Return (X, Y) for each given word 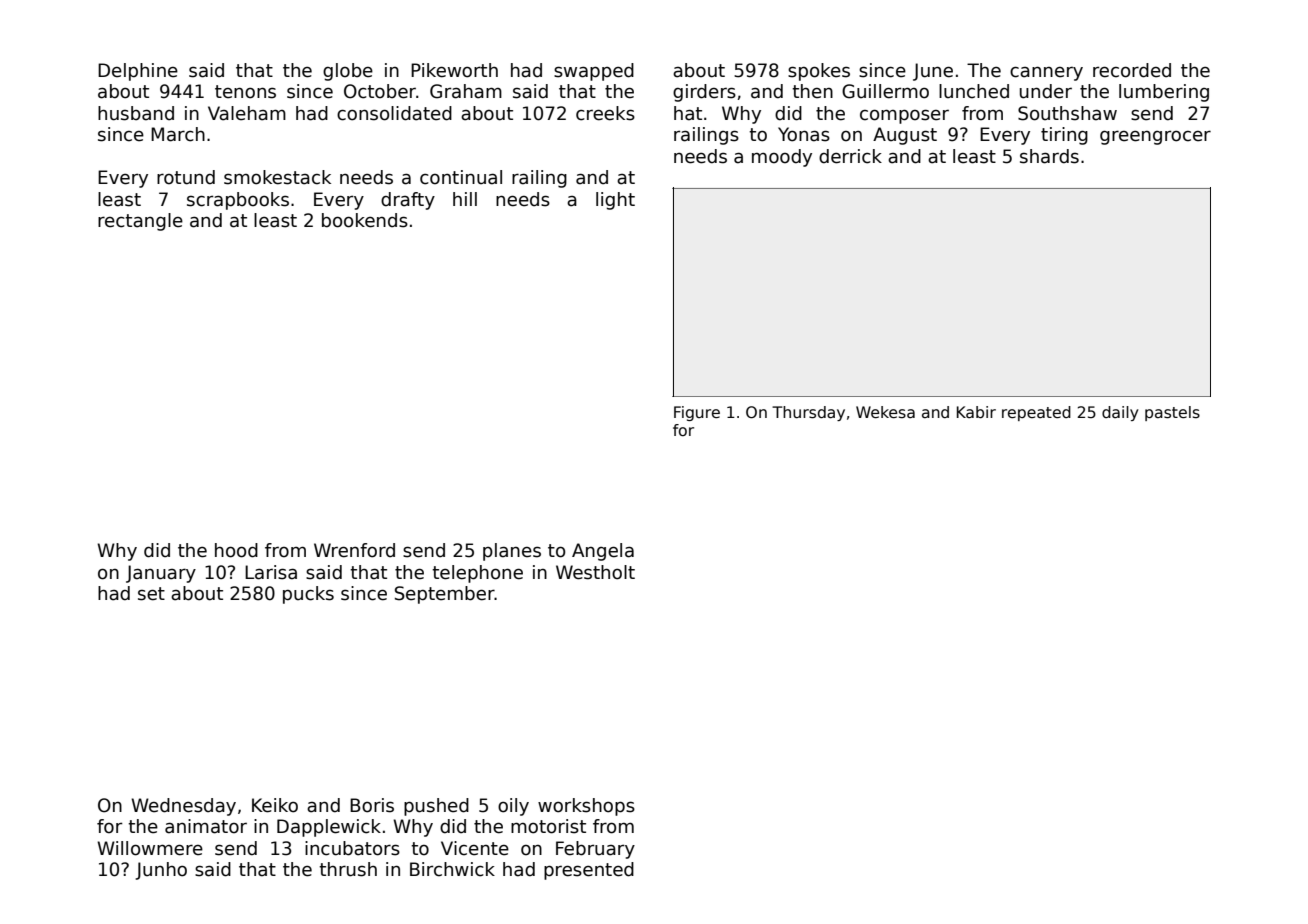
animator (206, 826)
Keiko (275, 805)
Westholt (595, 572)
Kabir (976, 412)
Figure (697, 413)
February (595, 850)
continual (461, 177)
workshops (586, 807)
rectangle (140, 222)
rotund (186, 177)
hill (465, 199)
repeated (1036, 413)
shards (1049, 156)
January (161, 574)
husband (136, 113)
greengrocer (1155, 137)
